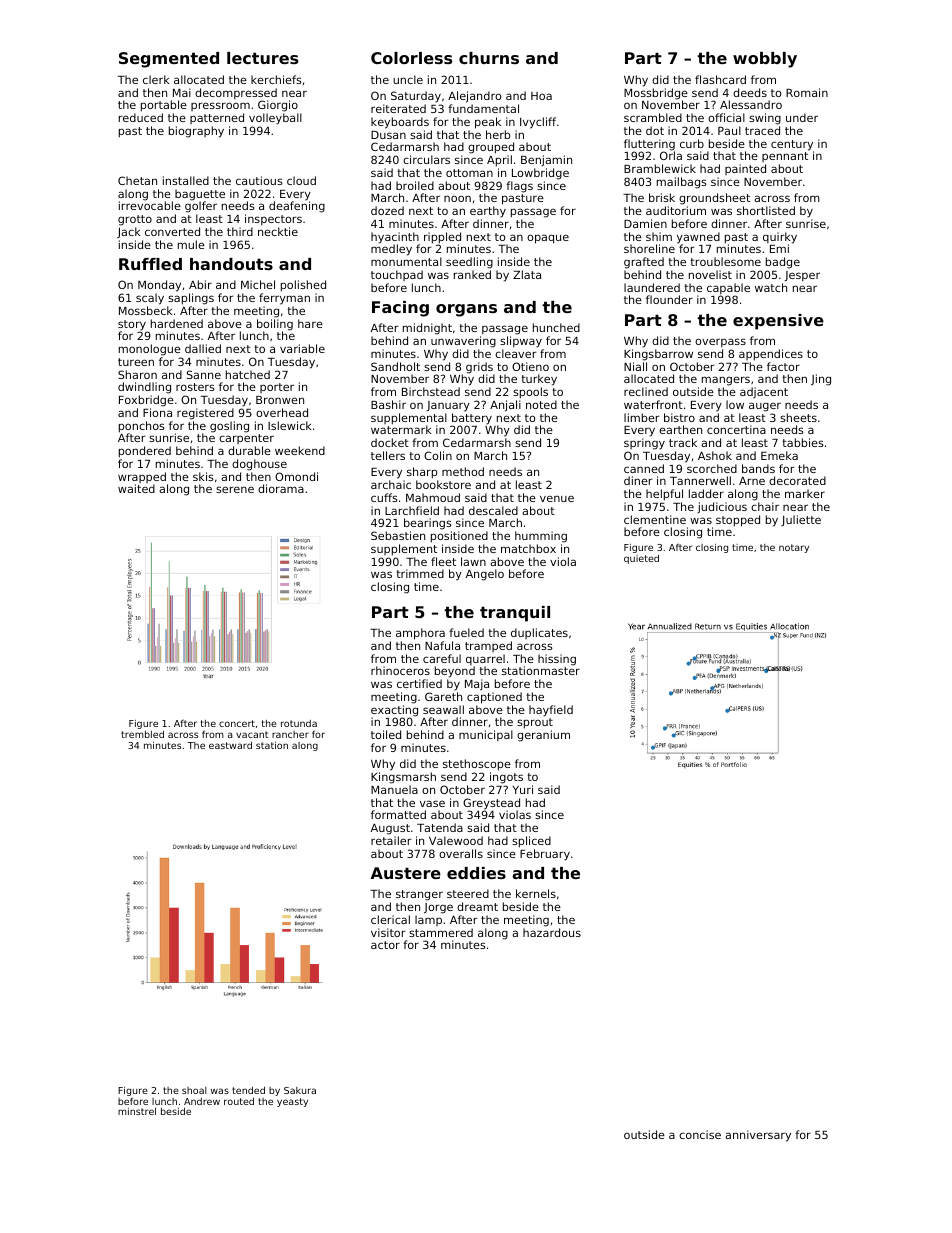 This screenshot has height=1233, width=952. I want to click on Alejandro, so click(474, 97).
